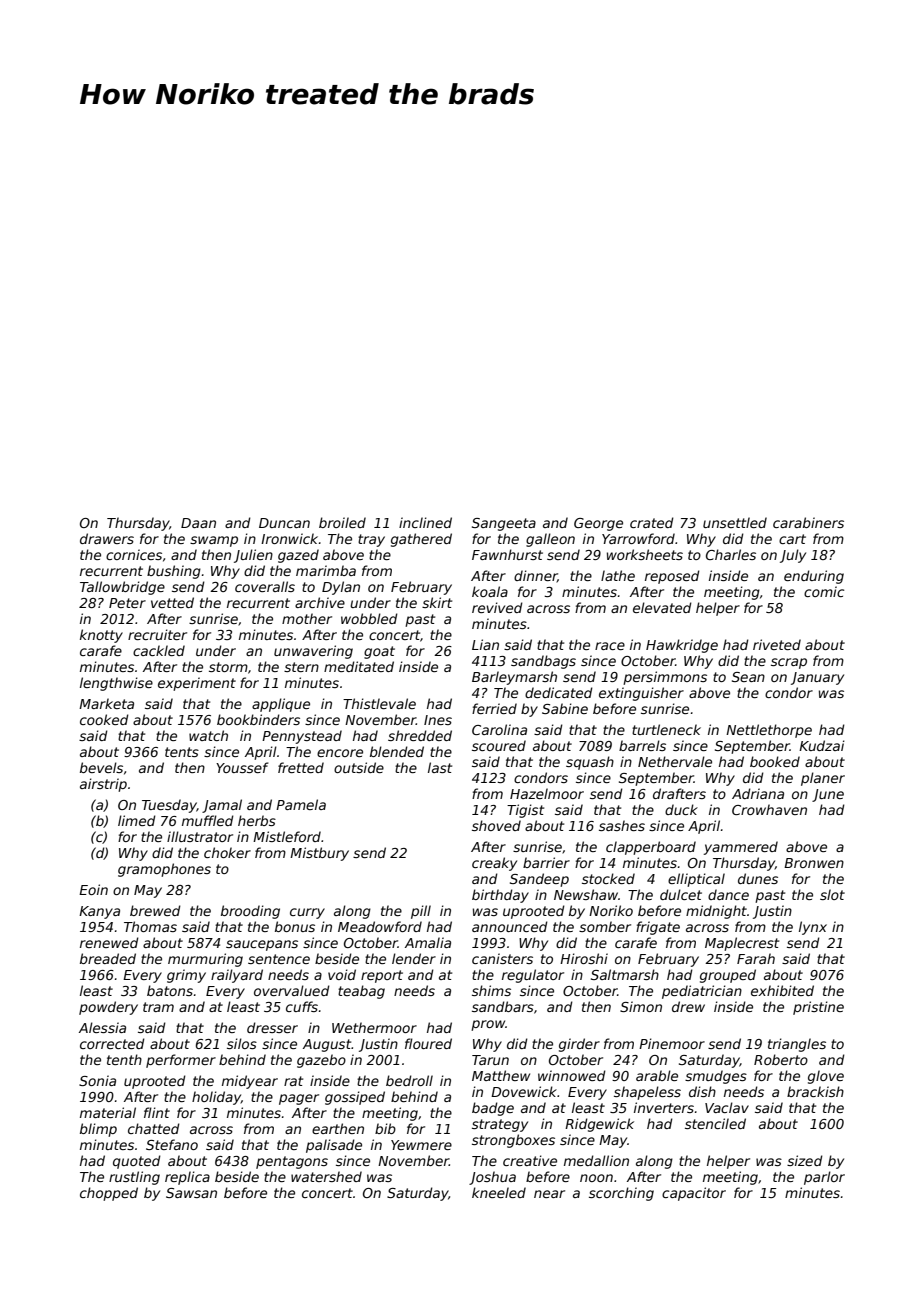 The height and width of the screenshot is (1308, 924). I want to click on announced, so click(510, 926).
